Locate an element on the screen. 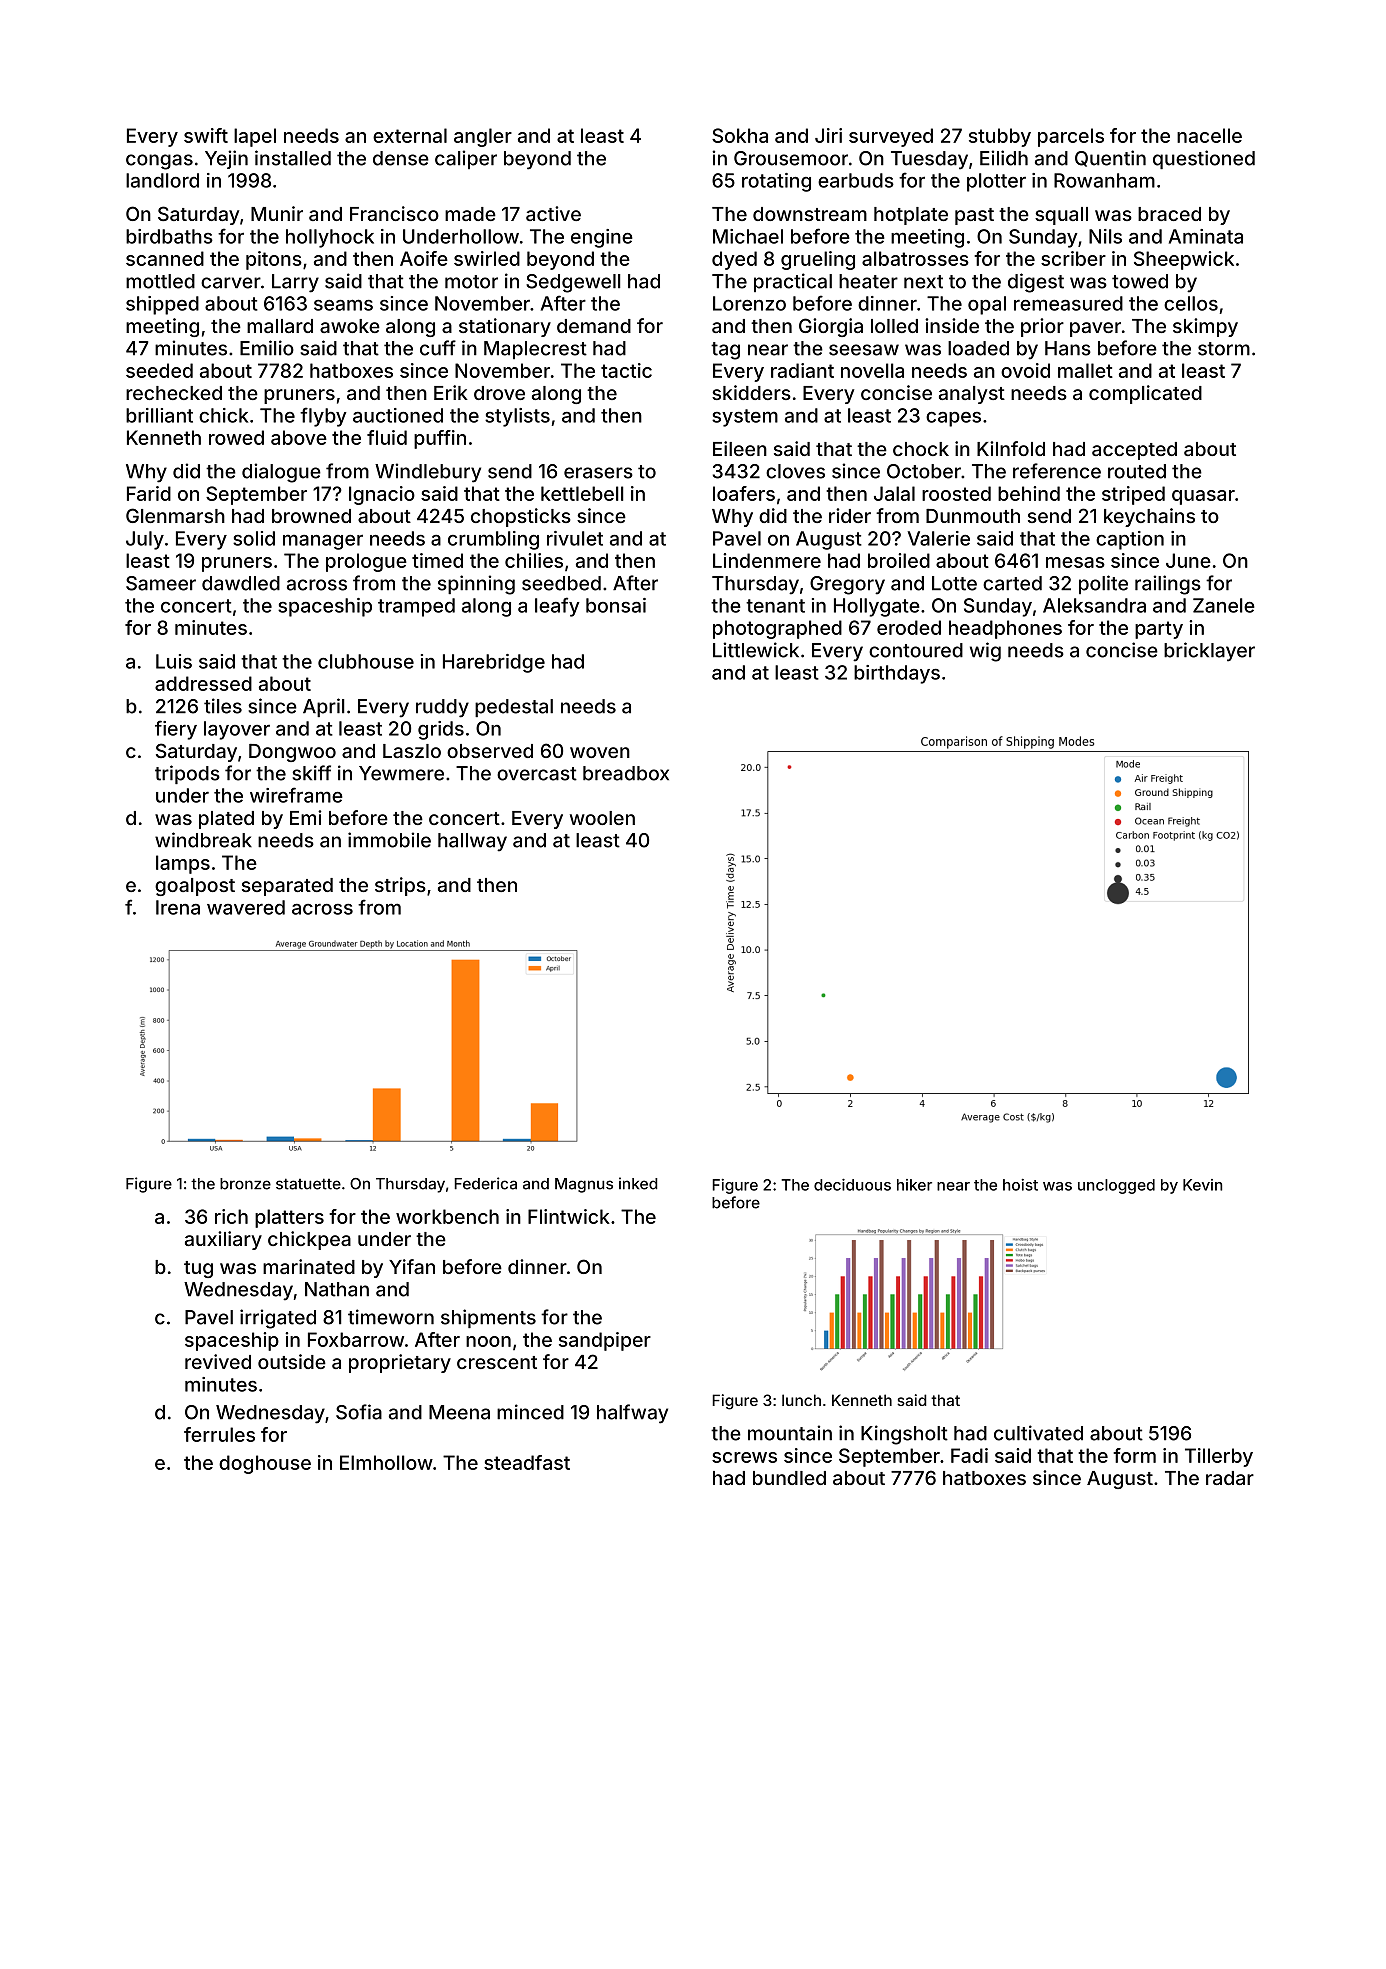 The image size is (1386, 1969). cultivated is located at coordinates (1038, 1433).
